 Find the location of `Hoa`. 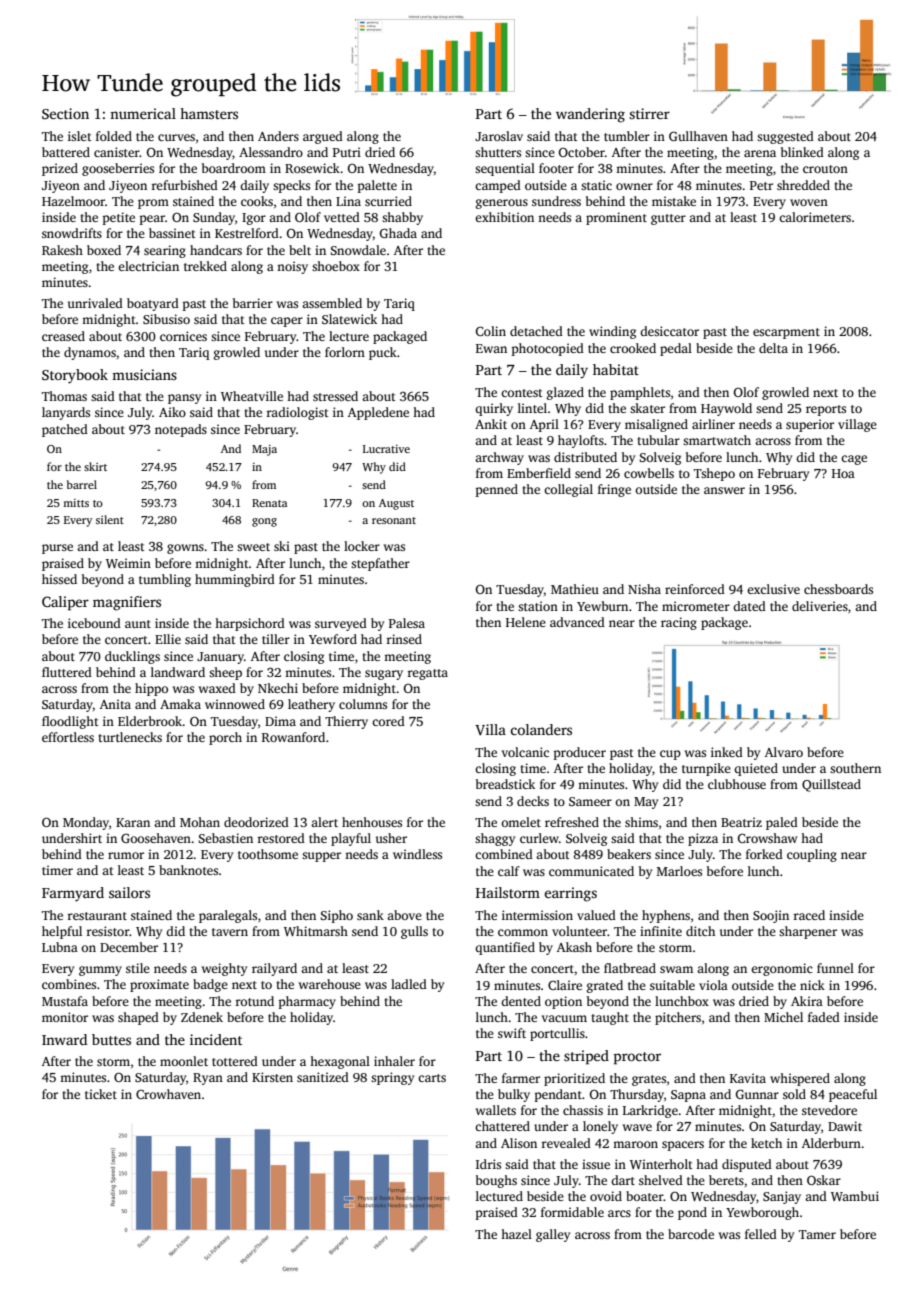

Hoa is located at coordinates (843, 473).
